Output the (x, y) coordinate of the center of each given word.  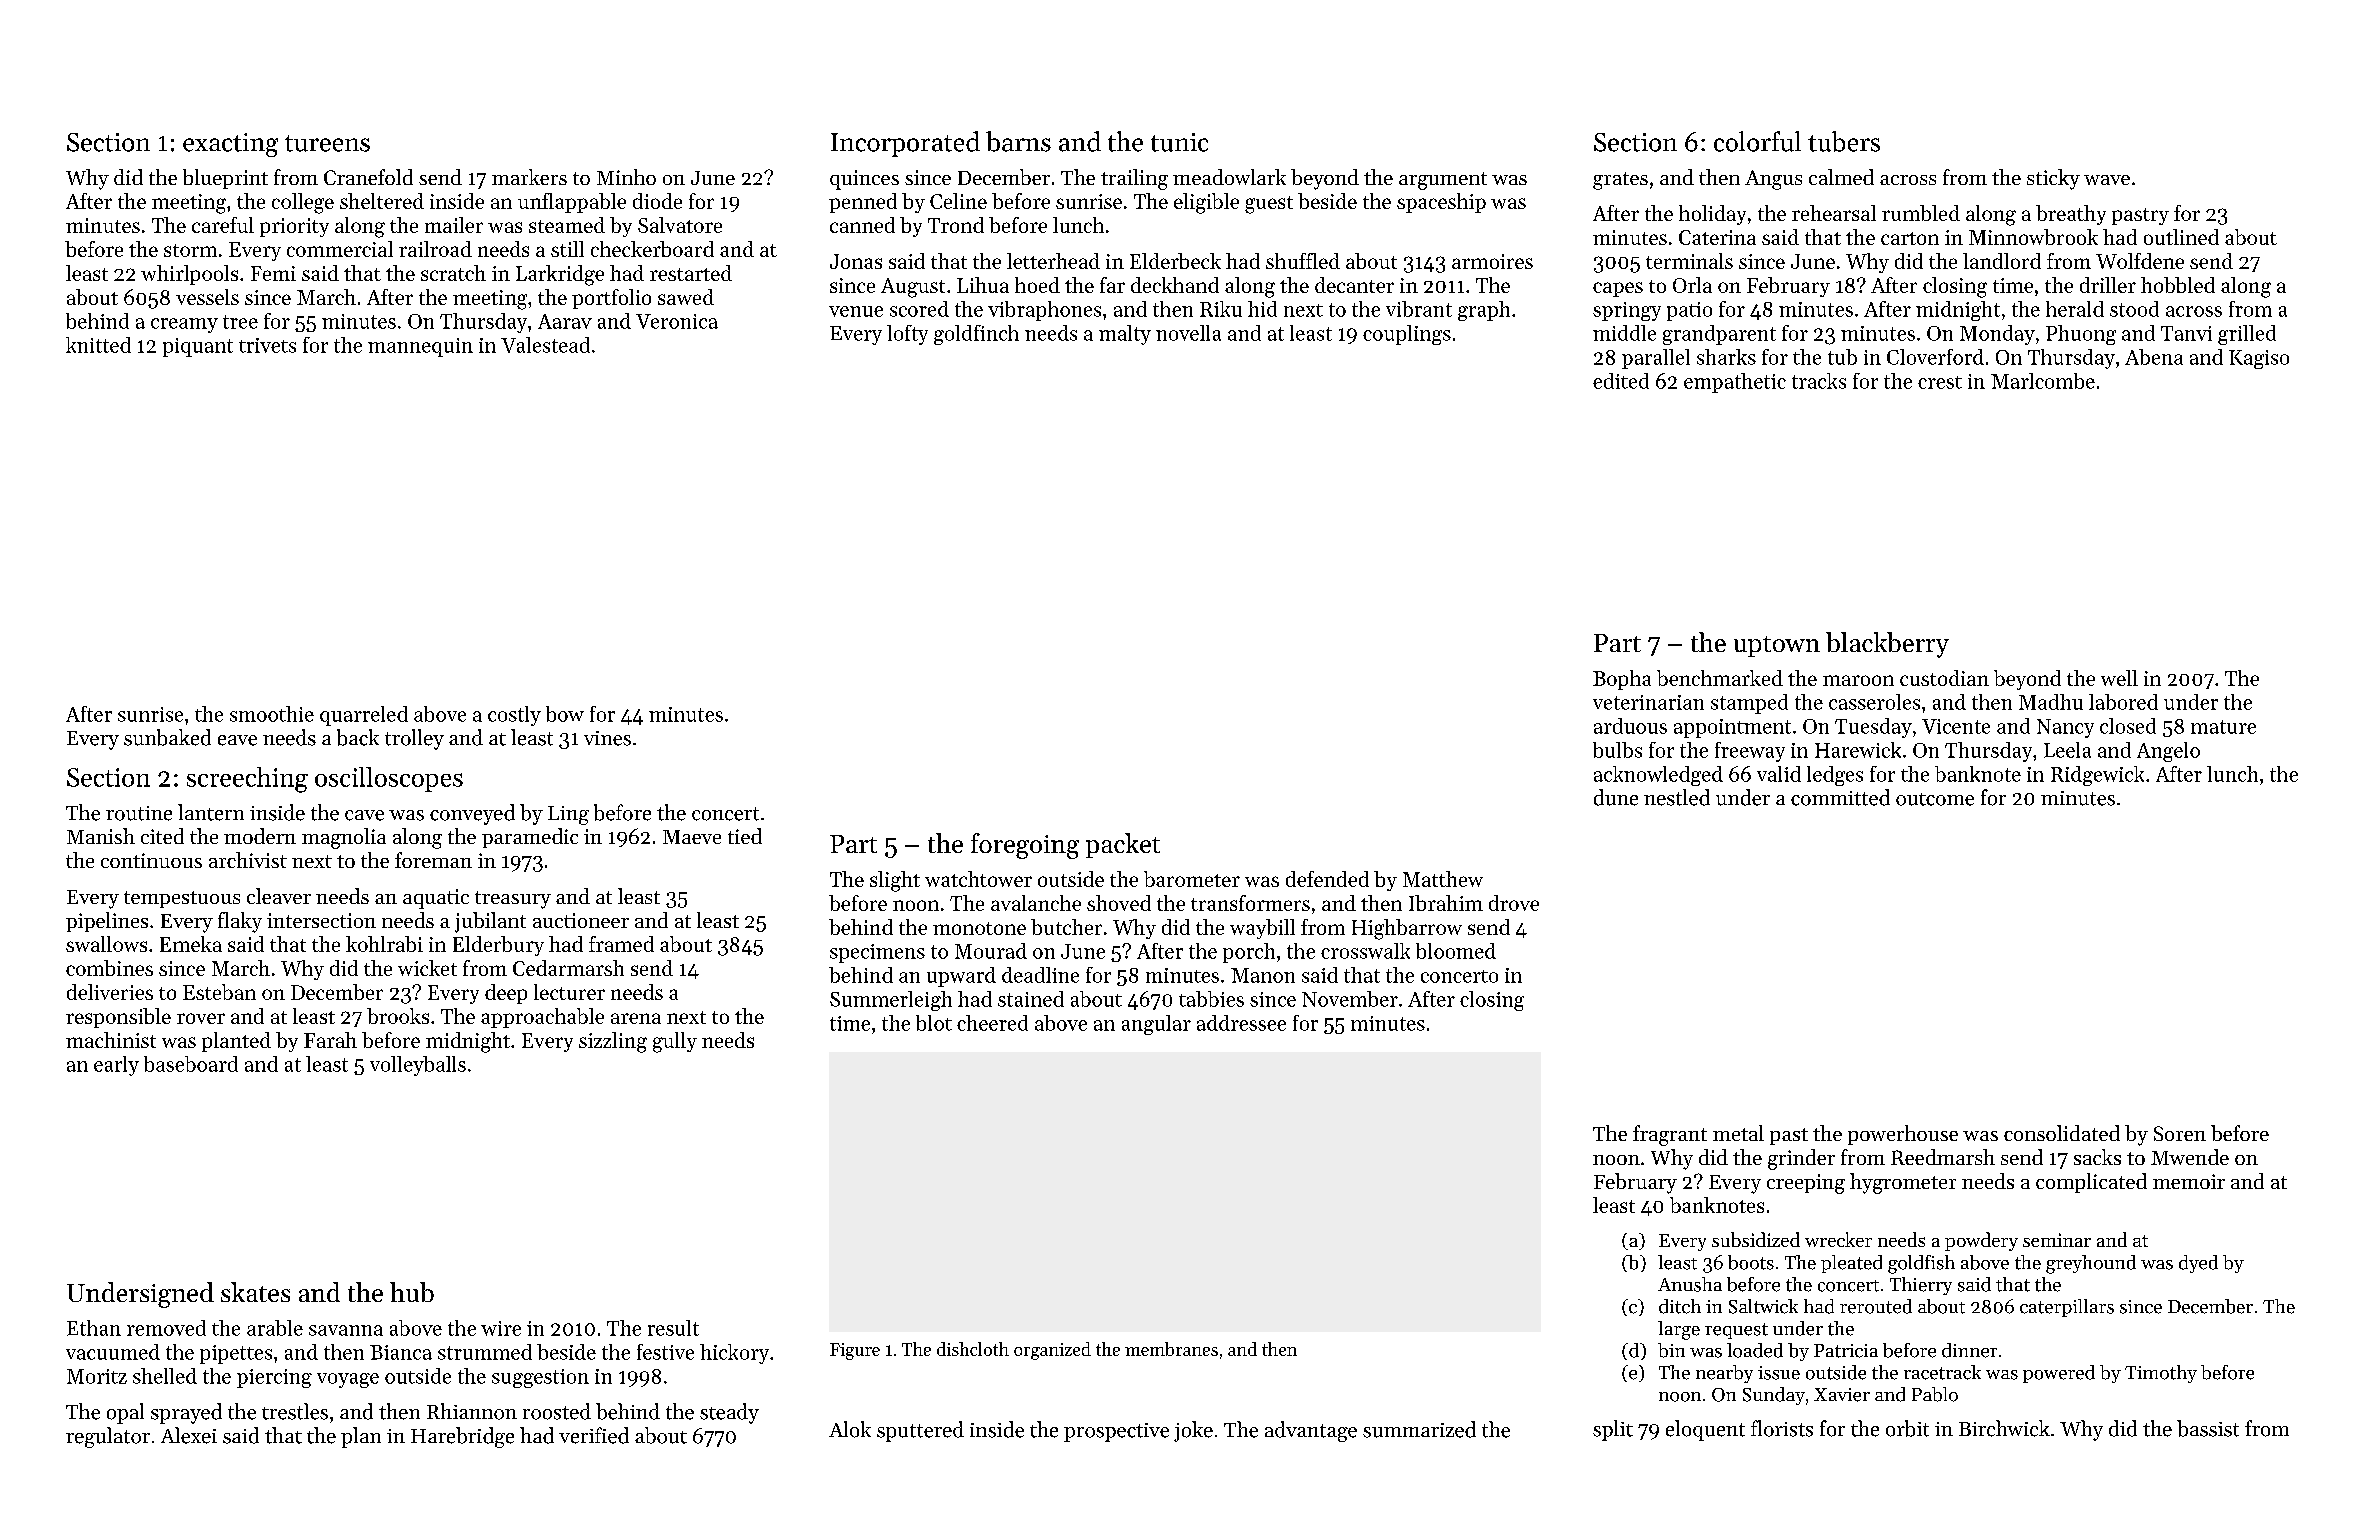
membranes (1171, 1349)
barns (1018, 141)
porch (1249, 953)
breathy (2071, 215)
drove (1514, 903)
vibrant (1419, 309)
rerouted (1876, 1306)
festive (665, 1352)
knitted (98, 345)
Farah (330, 1040)
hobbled (2178, 285)
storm (190, 250)
